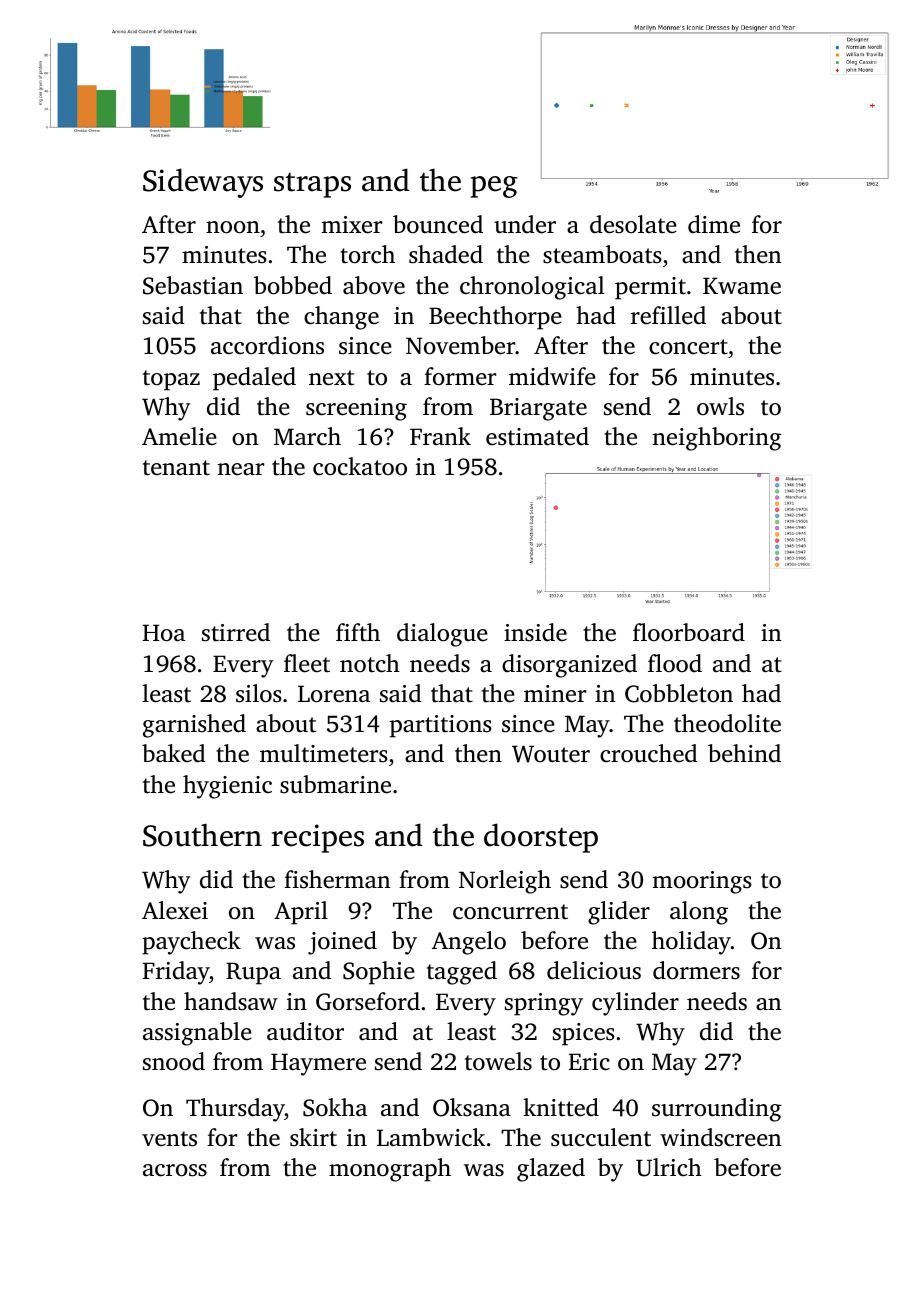  Describe the element at coordinates (440, 436) in the image. I see `Frank` at that location.
